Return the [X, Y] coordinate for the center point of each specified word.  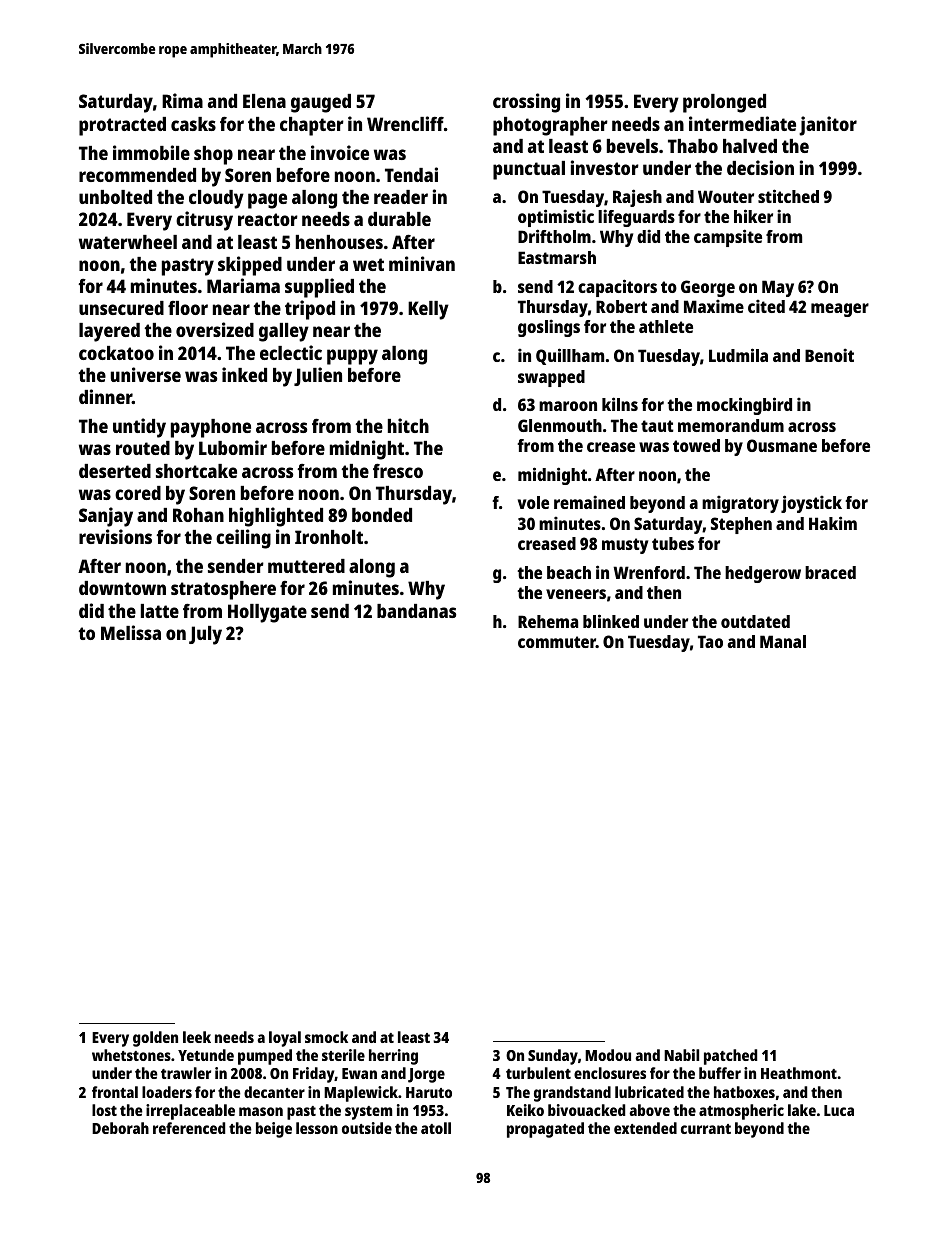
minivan [422, 263]
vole [533, 502]
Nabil [681, 1055]
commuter [557, 642]
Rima [182, 100]
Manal [783, 641]
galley [284, 332]
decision [760, 167]
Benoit [829, 355]
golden [155, 1039]
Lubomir [233, 447]
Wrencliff [405, 123]
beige [274, 1130]
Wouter [726, 196]
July [205, 635]
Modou [608, 1055]
